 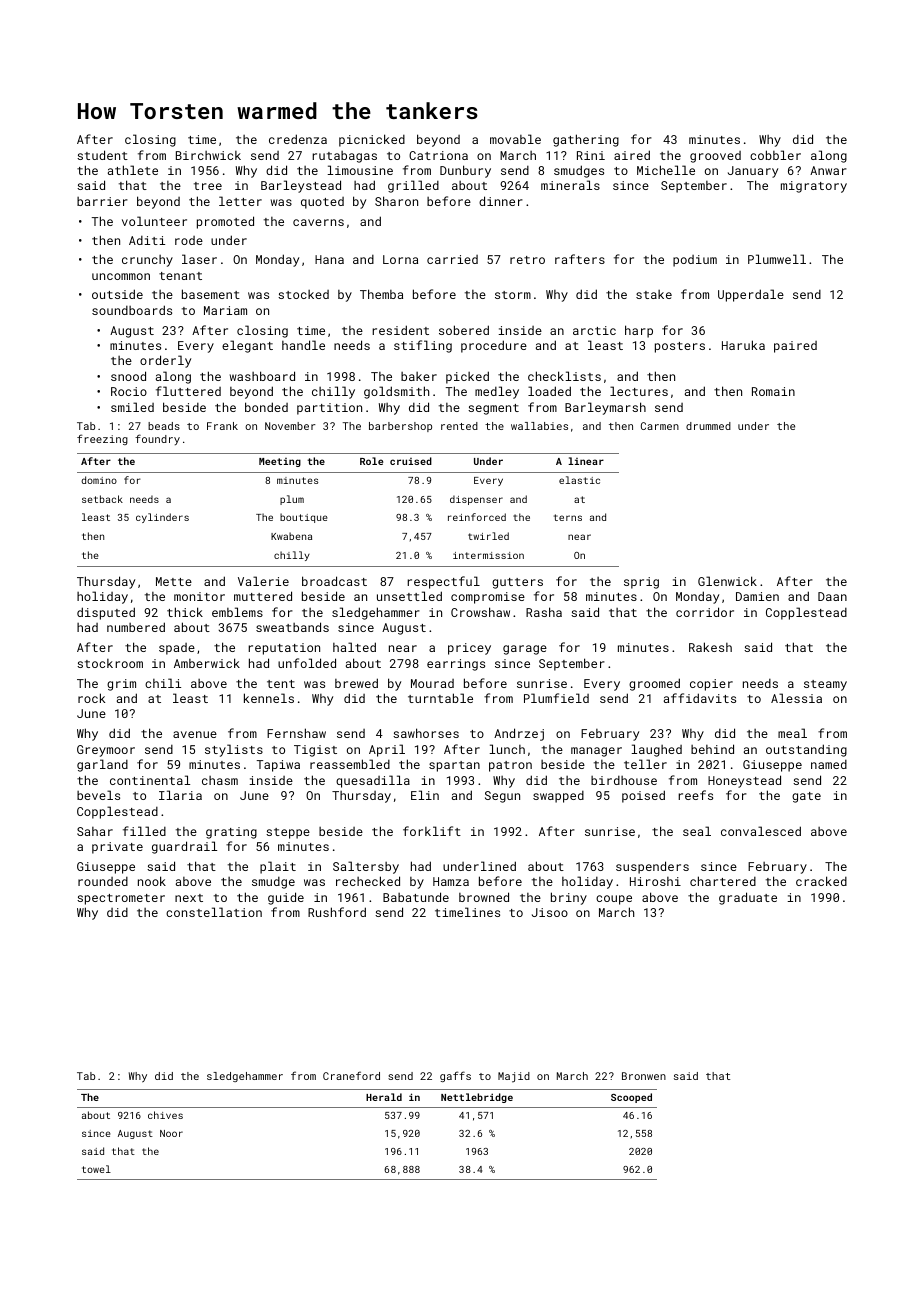 I want to click on spectrometer, so click(x=121, y=899).
